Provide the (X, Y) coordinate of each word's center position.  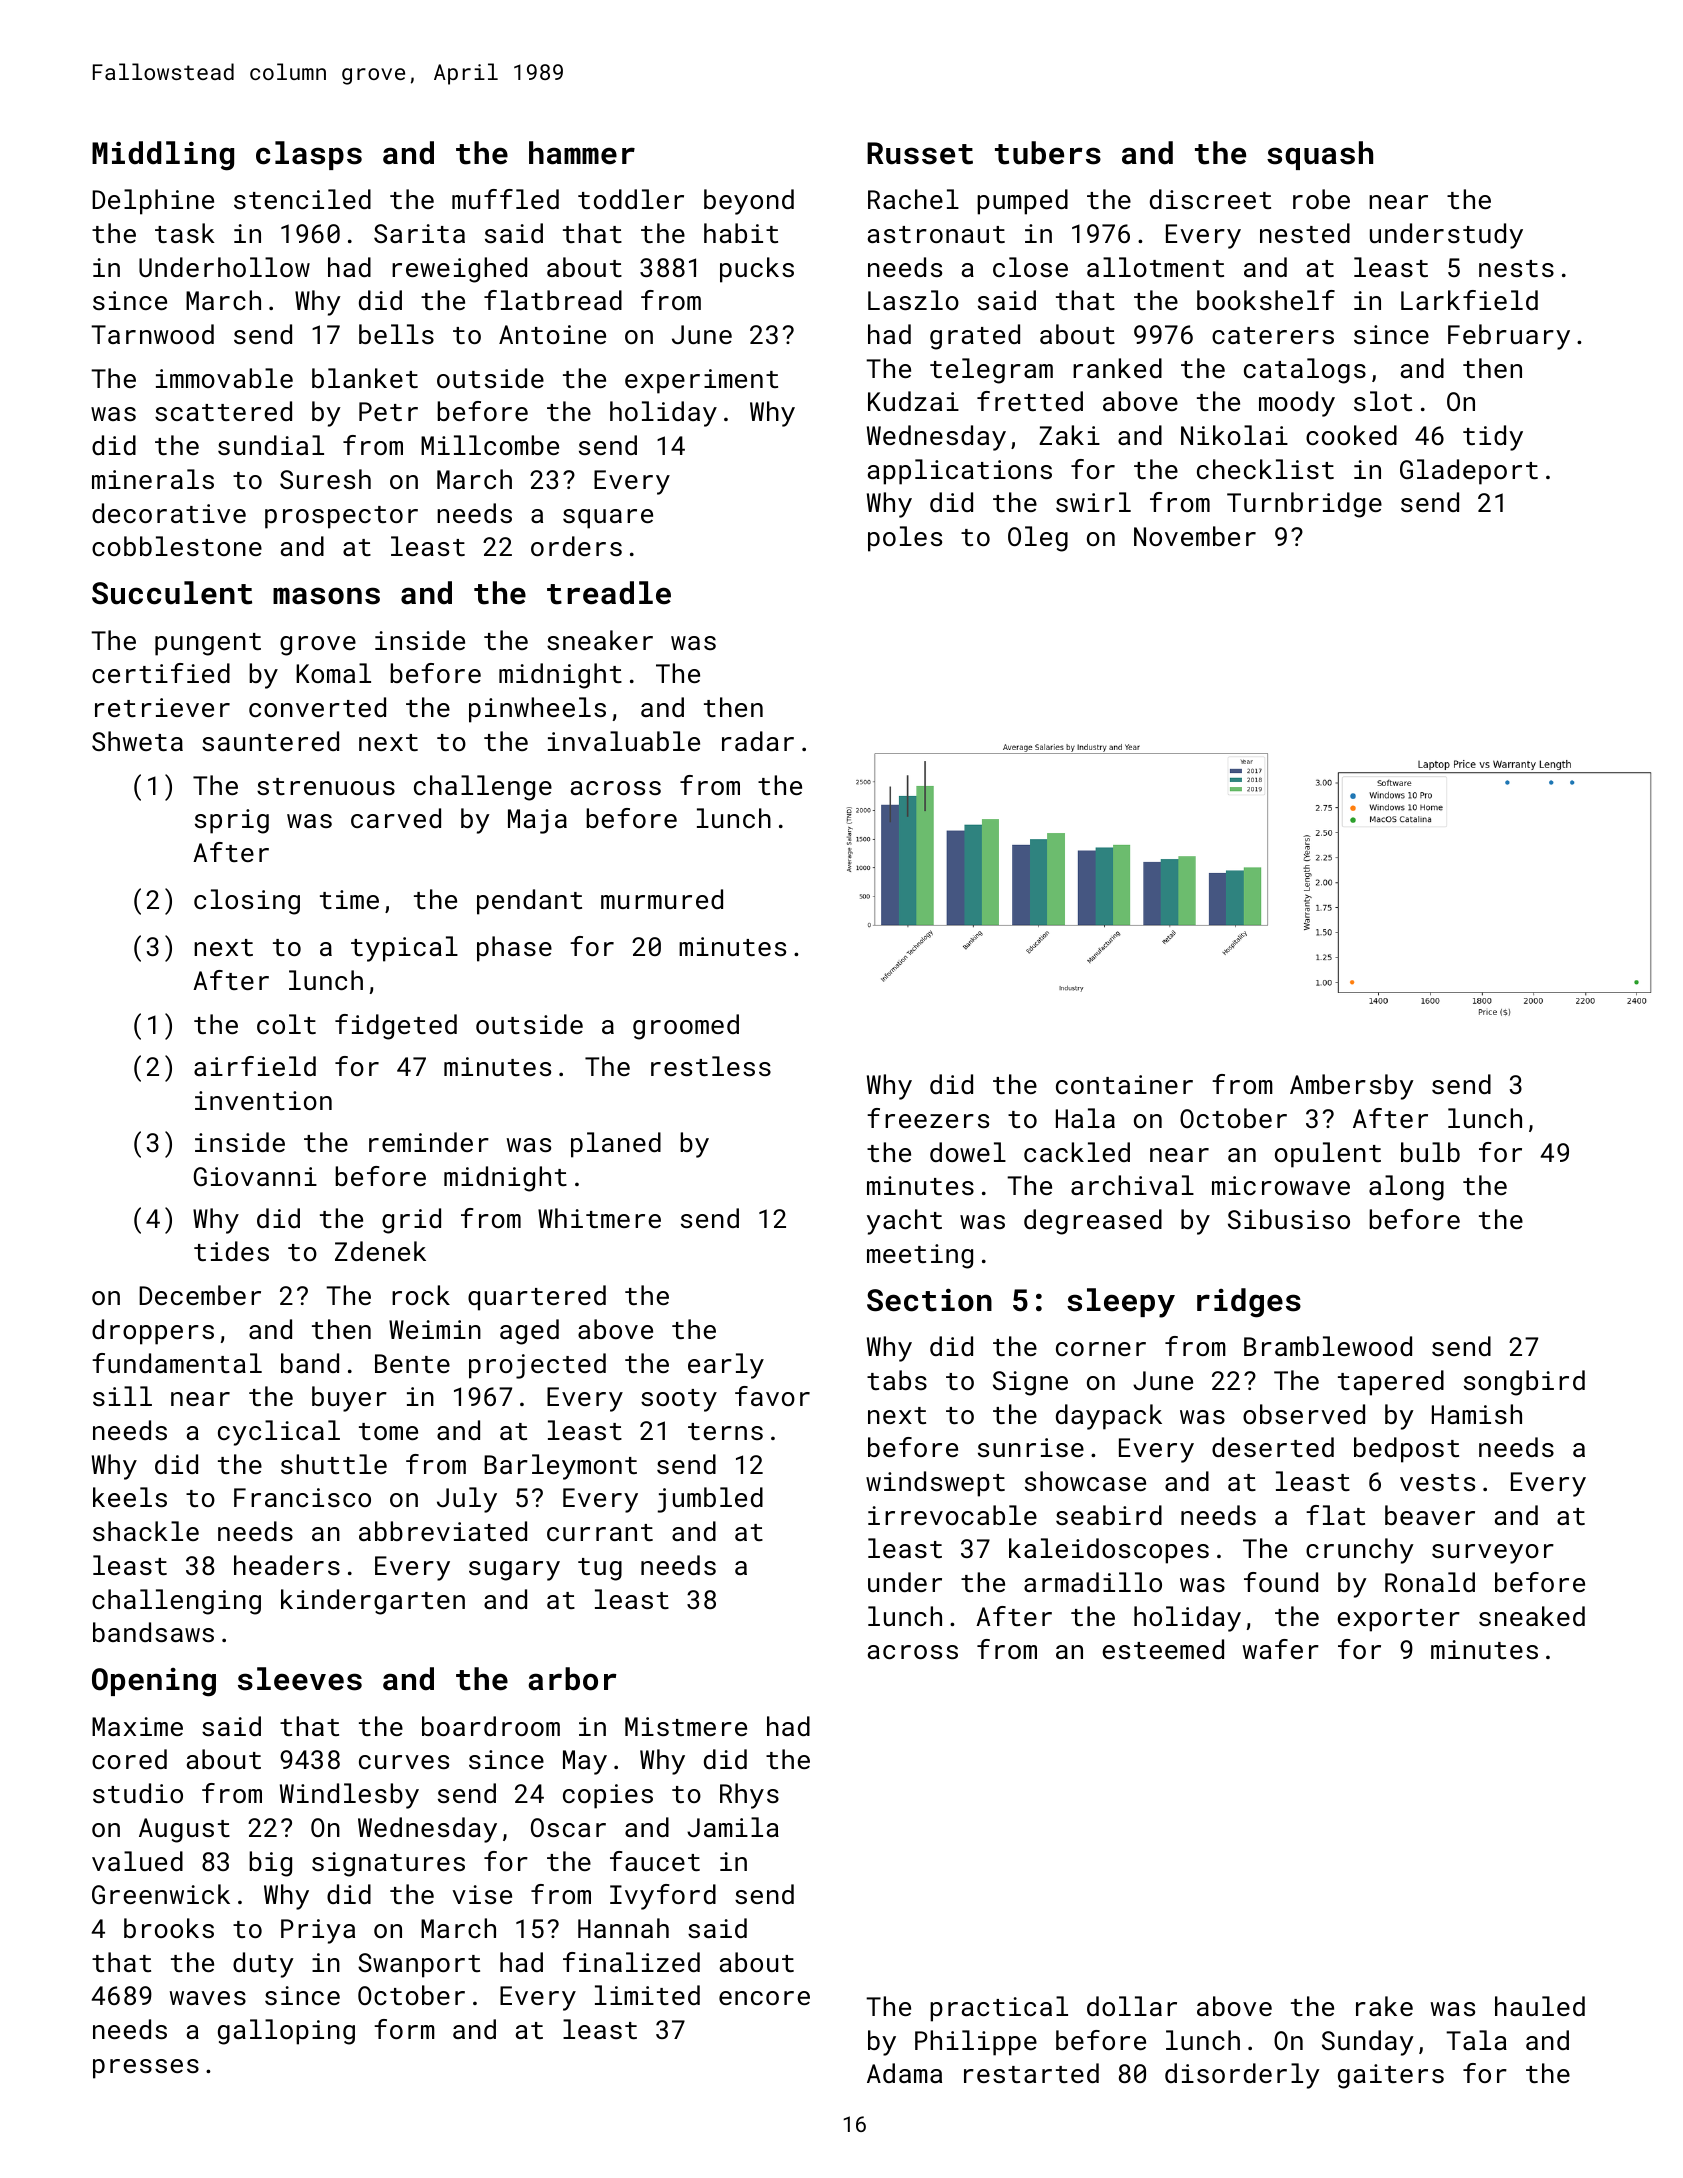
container (1124, 1084)
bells (396, 334)
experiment (701, 381)
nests (1516, 268)
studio (138, 1793)
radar (758, 741)
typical (404, 949)
